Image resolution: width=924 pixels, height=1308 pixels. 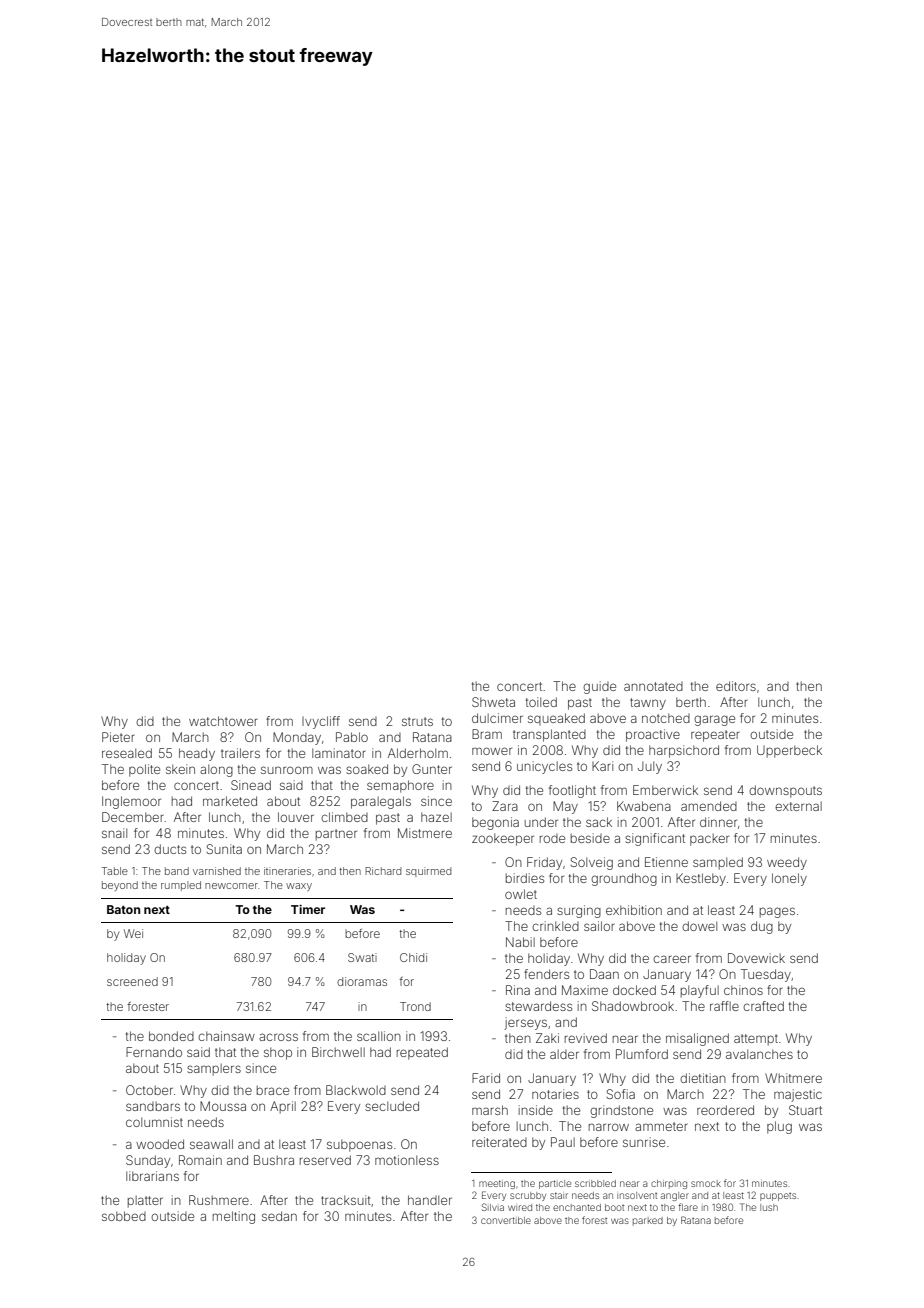 What do you see at coordinates (634, 910) in the screenshot?
I see `exhibition` at bounding box center [634, 910].
